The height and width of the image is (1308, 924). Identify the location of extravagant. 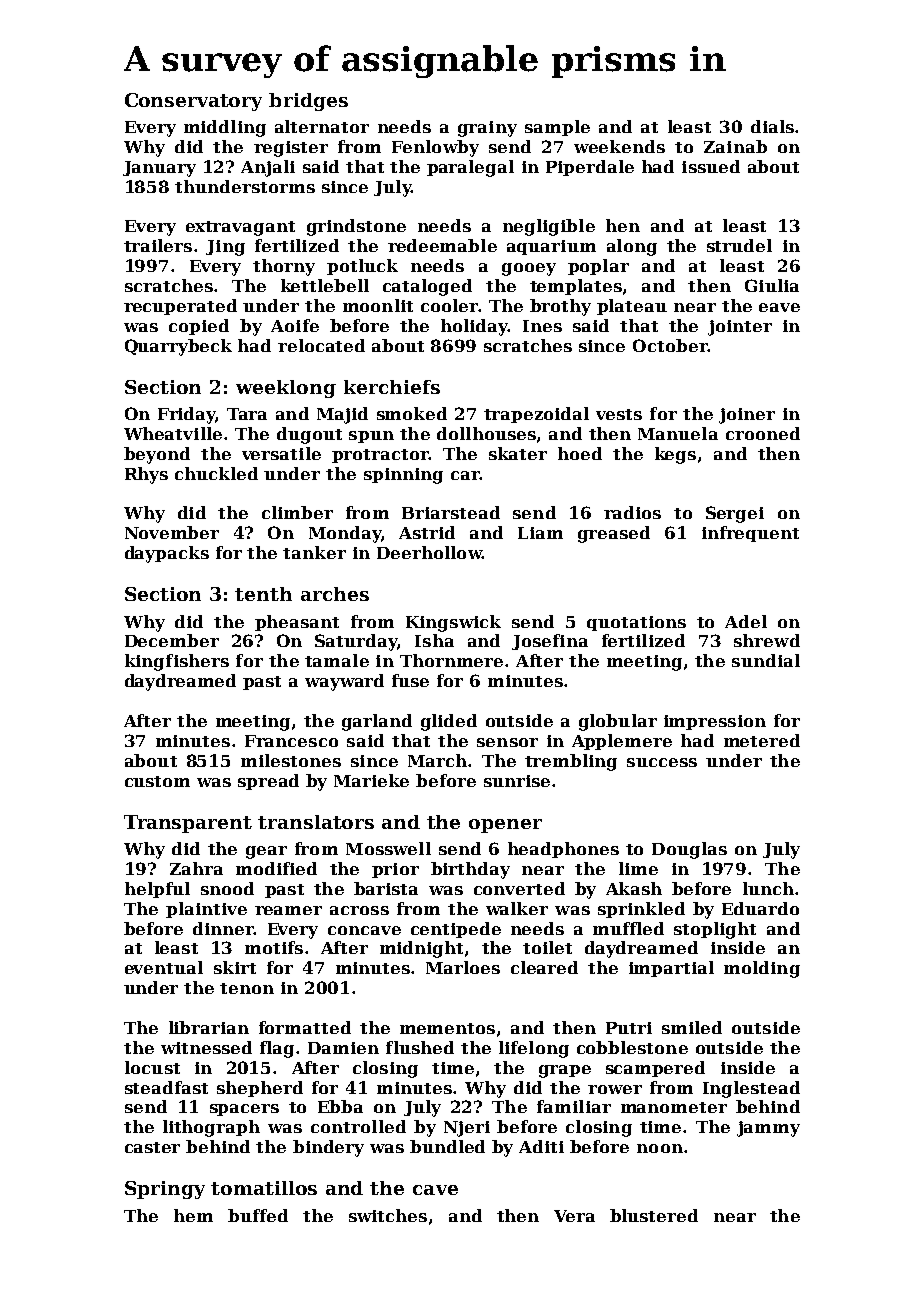
(240, 228).
